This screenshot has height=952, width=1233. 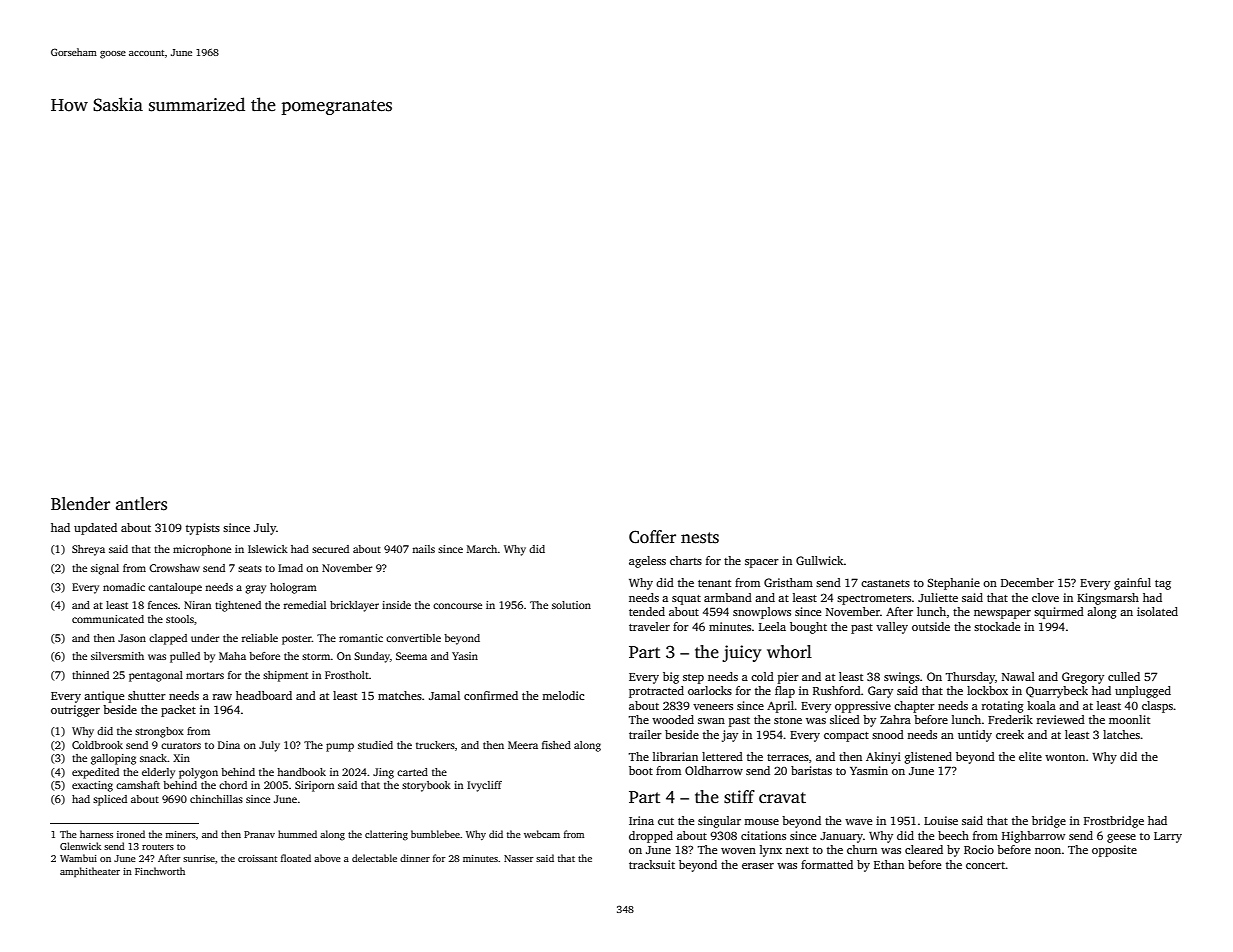 What do you see at coordinates (124, 587) in the screenshot?
I see `nomadic` at bounding box center [124, 587].
